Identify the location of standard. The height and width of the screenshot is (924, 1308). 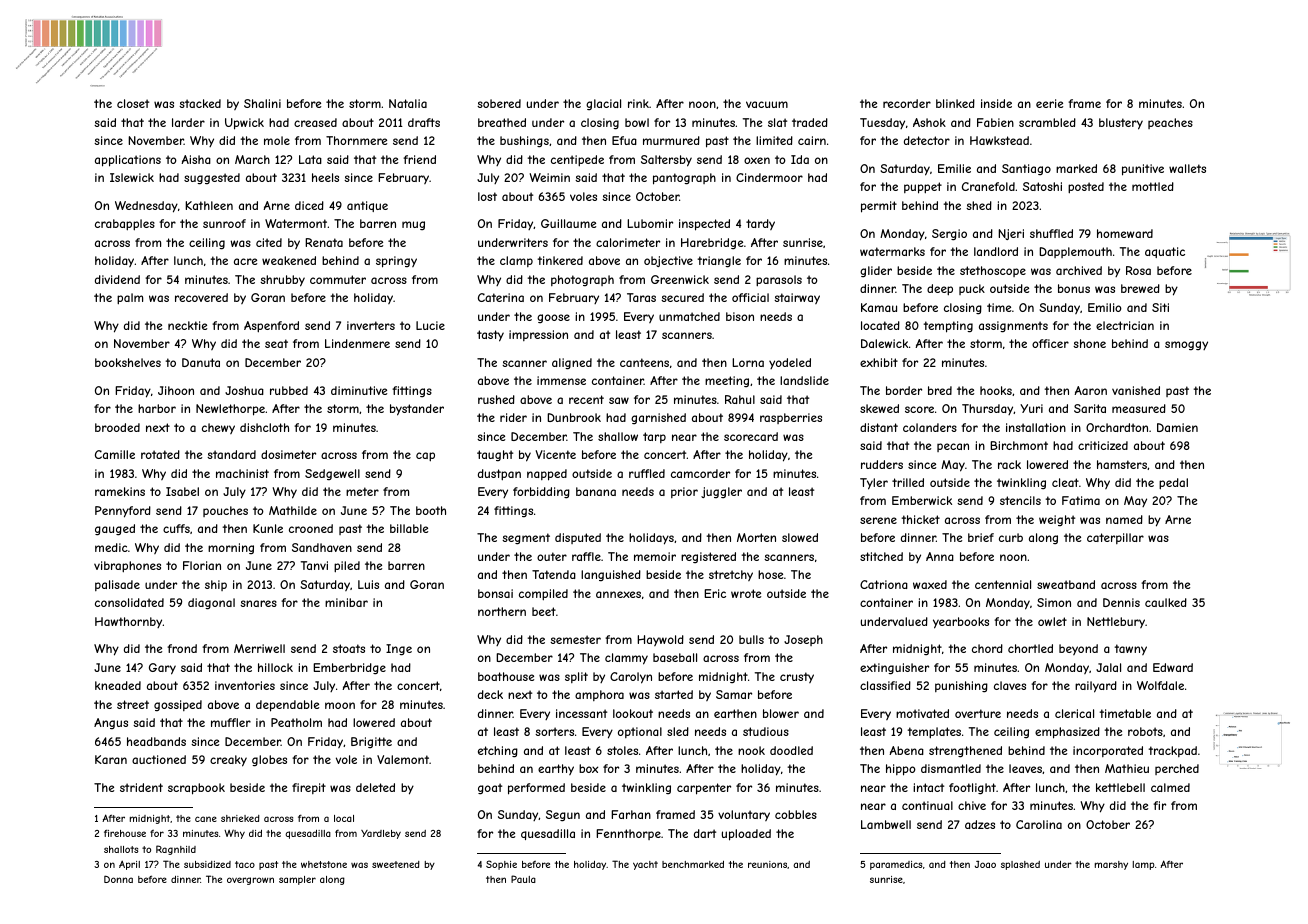
(231, 454).
